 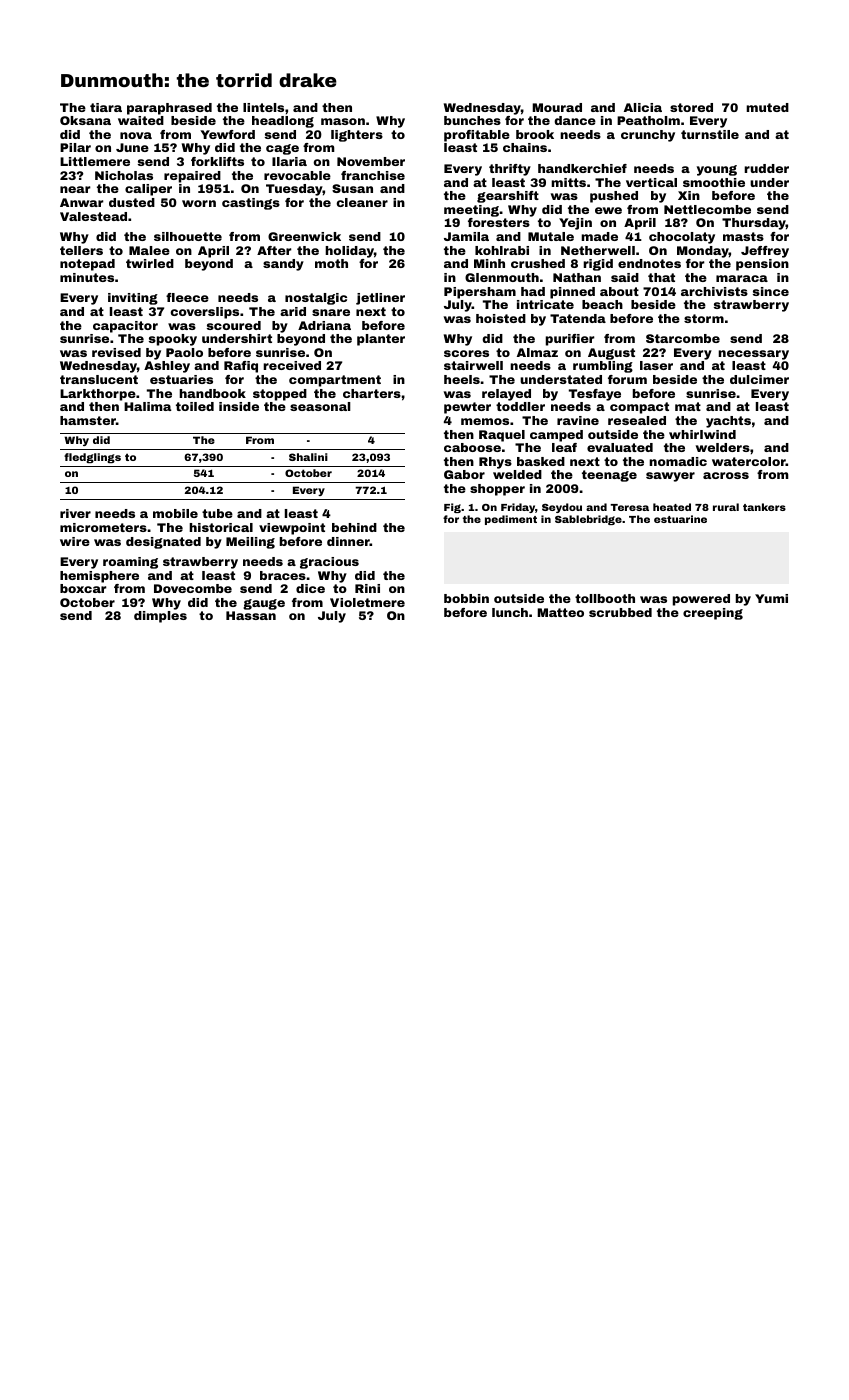 What do you see at coordinates (477, 136) in the screenshot?
I see `profitable` at bounding box center [477, 136].
